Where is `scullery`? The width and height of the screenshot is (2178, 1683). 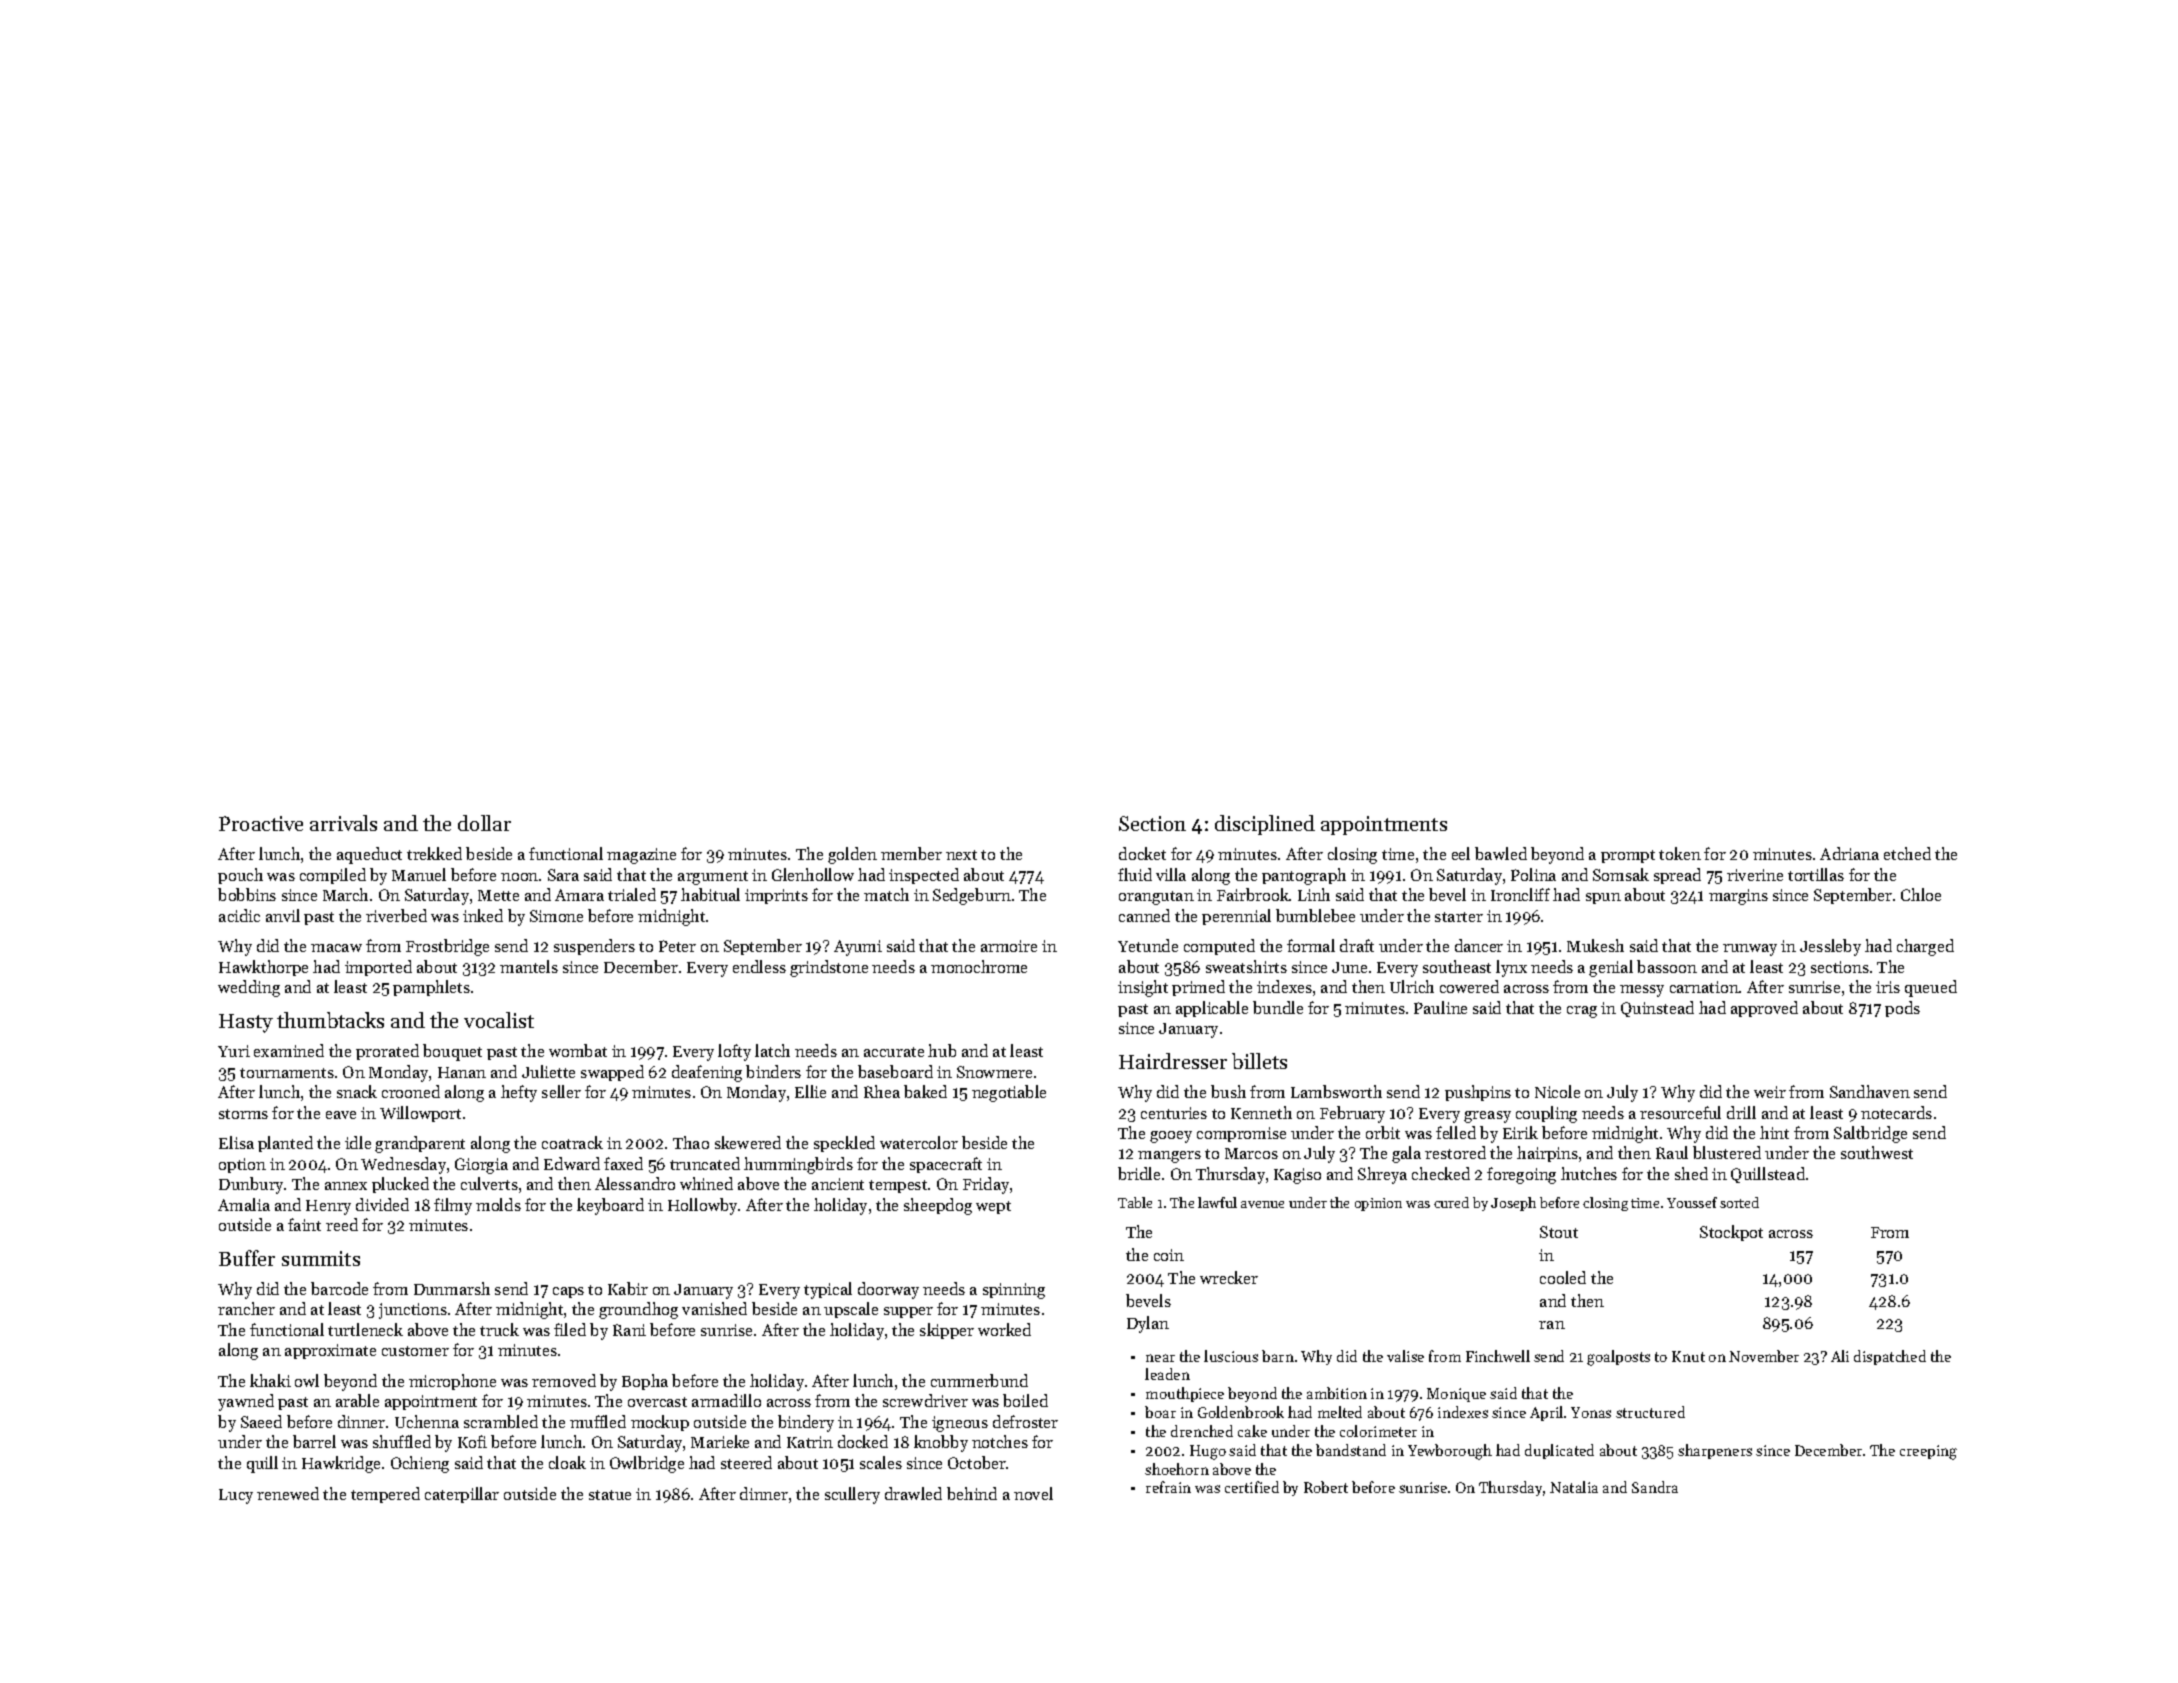 scullery is located at coordinates (852, 1495).
